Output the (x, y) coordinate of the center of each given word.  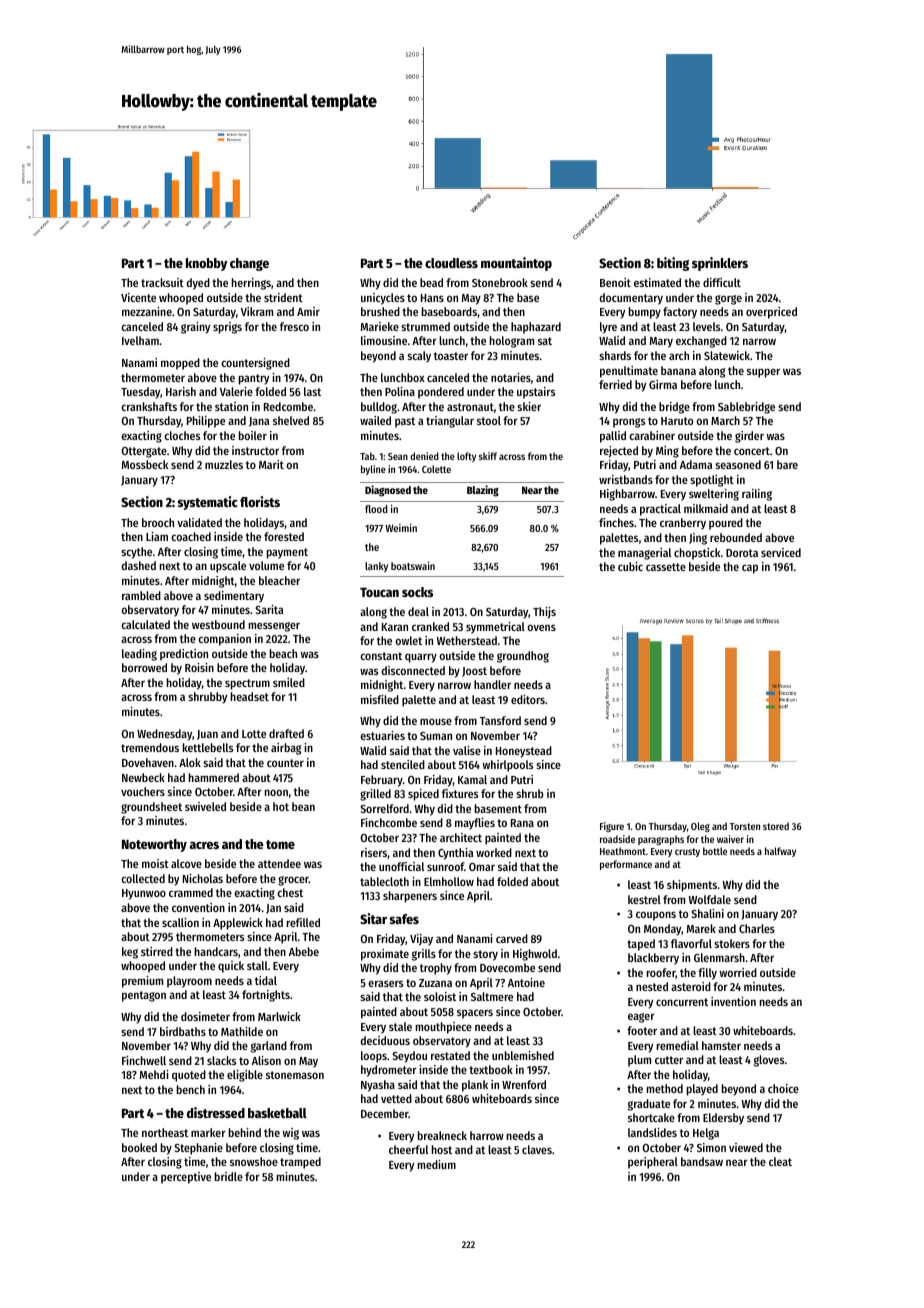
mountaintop (516, 264)
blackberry (653, 959)
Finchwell (144, 1060)
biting (673, 264)
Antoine (526, 982)
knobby (206, 264)
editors (528, 699)
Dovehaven (148, 762)
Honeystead (524, 752)
